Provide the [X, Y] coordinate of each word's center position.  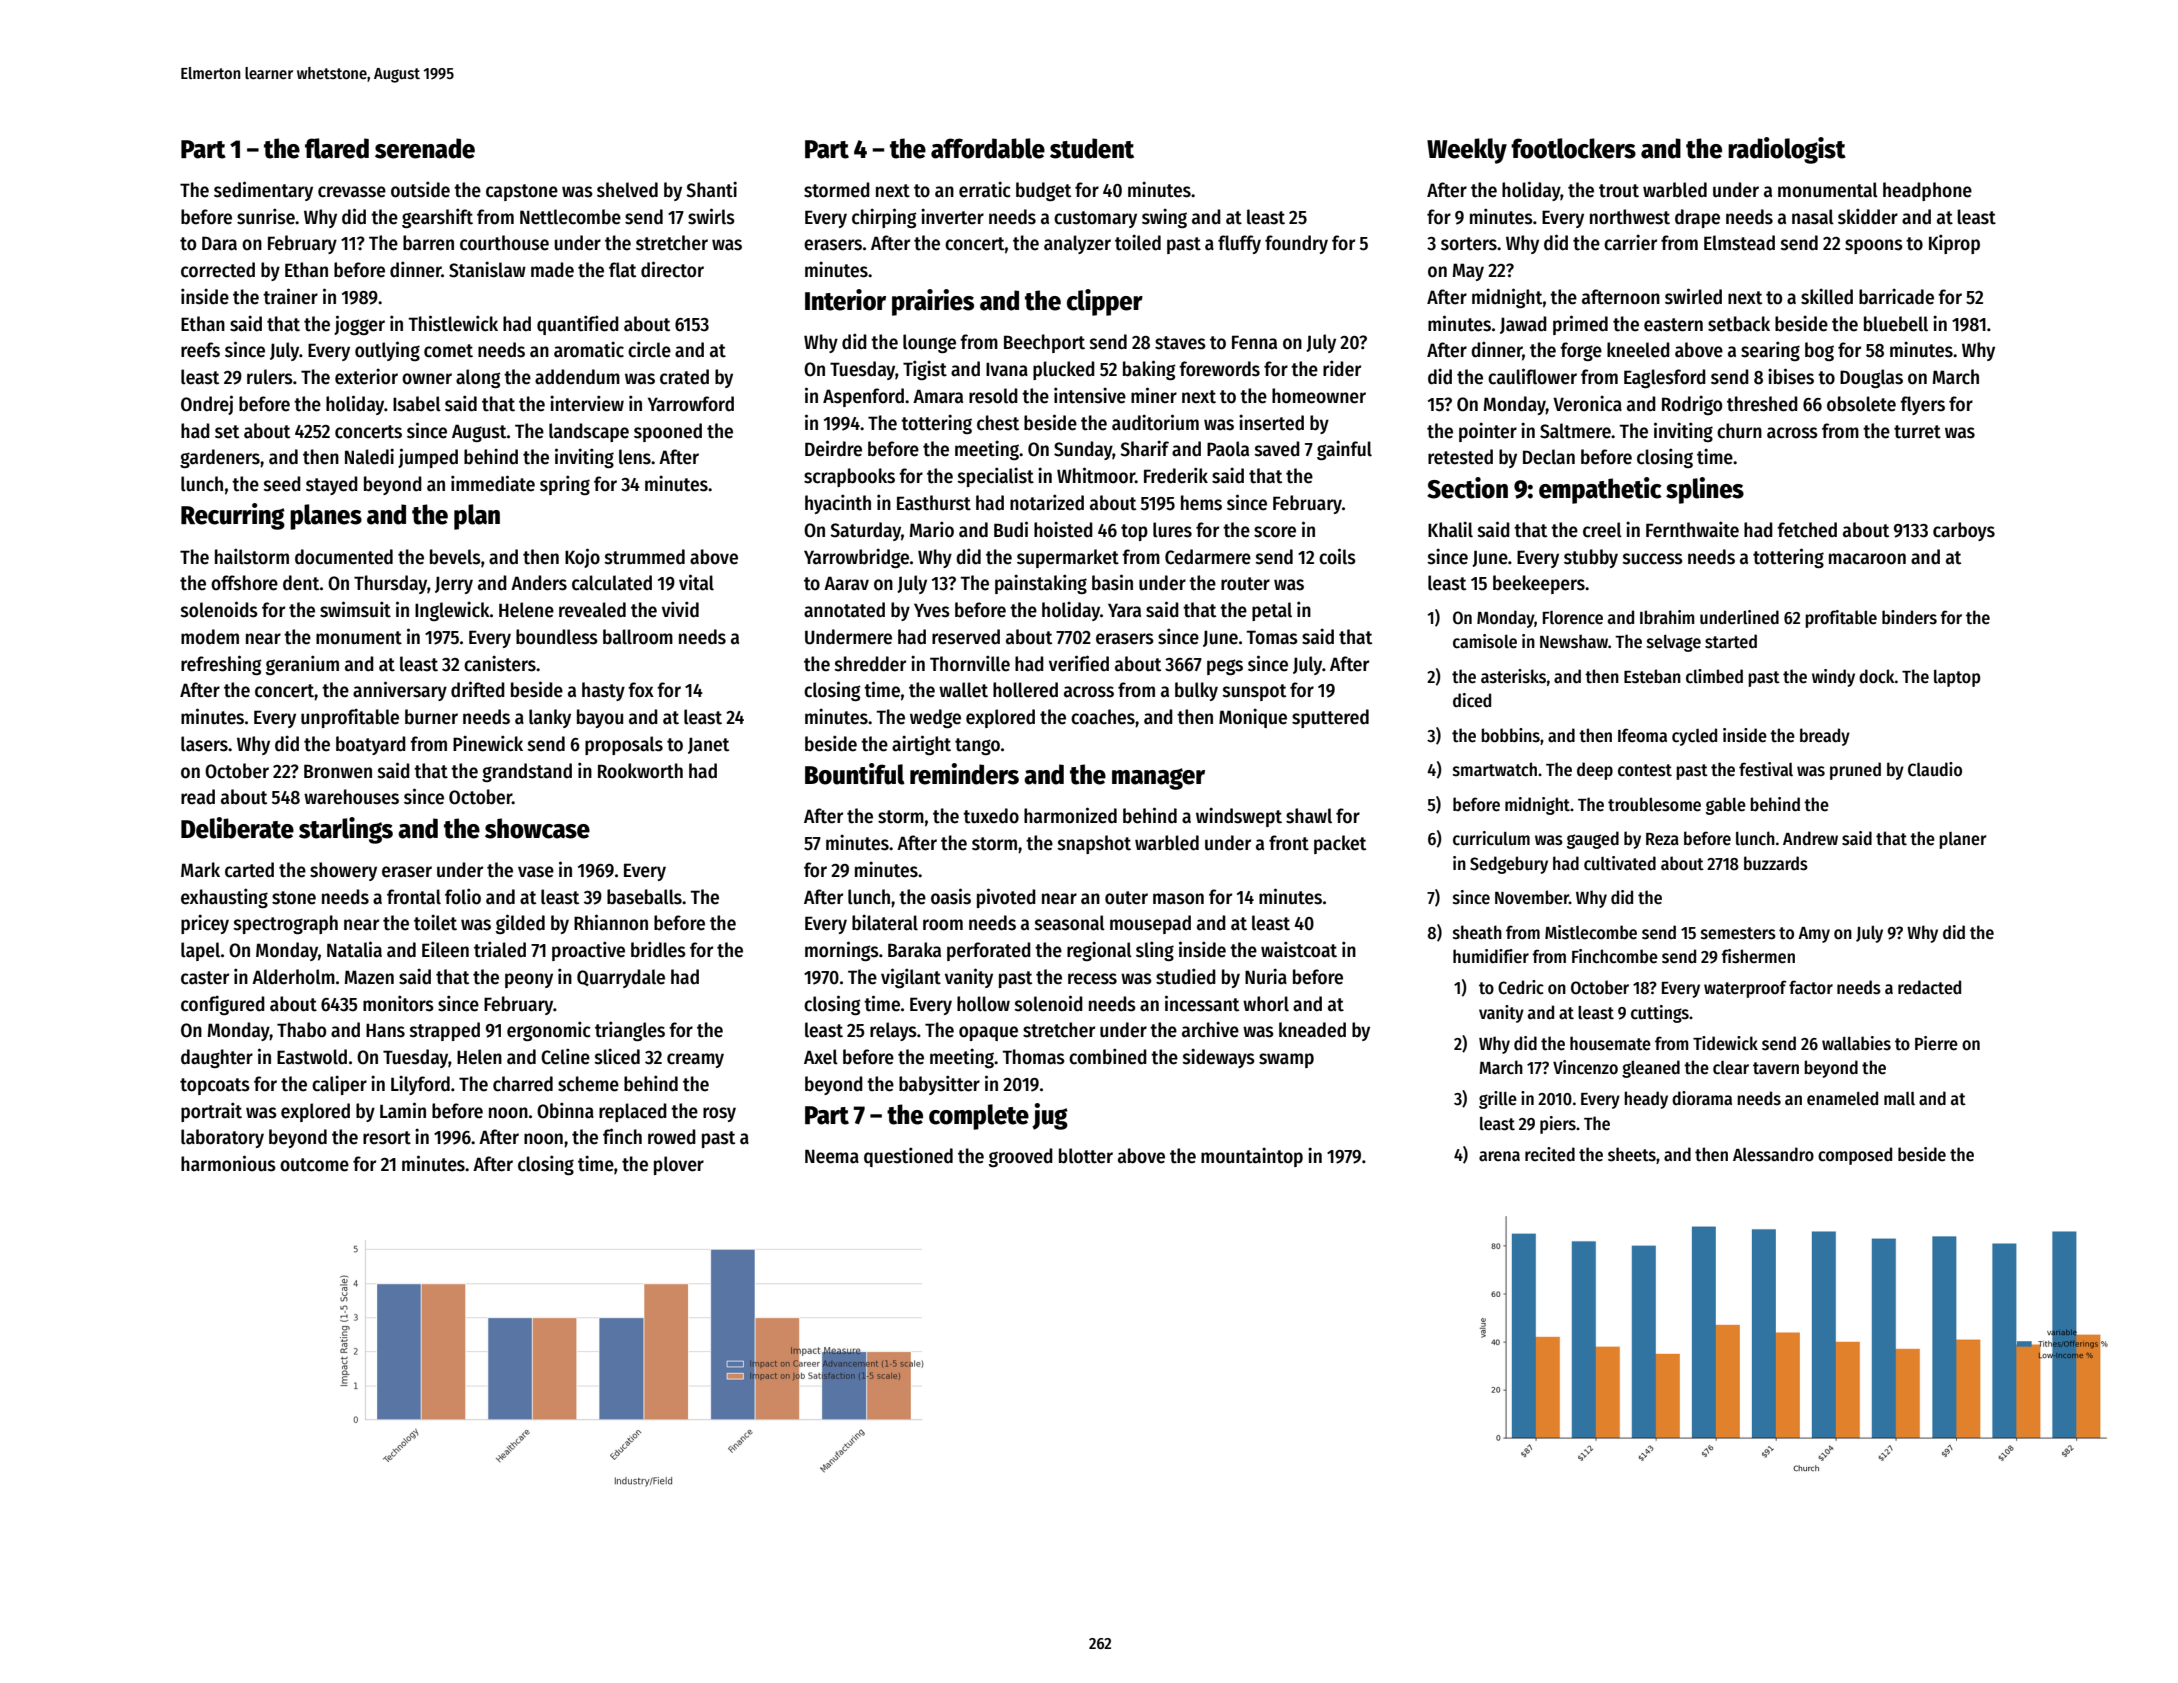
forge [1581, 351]
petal [1272, 611]
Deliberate [237, 828]
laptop [1957, 678]
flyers [1922, 405]
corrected [218, 270]
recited [1550, 1154]
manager [1158, 779]
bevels [455, 557]
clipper [1105, 302]
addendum [577, 377]
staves [1180, 343]
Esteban [1652, 676]
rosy [719, 1114]
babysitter [939, 1085]
